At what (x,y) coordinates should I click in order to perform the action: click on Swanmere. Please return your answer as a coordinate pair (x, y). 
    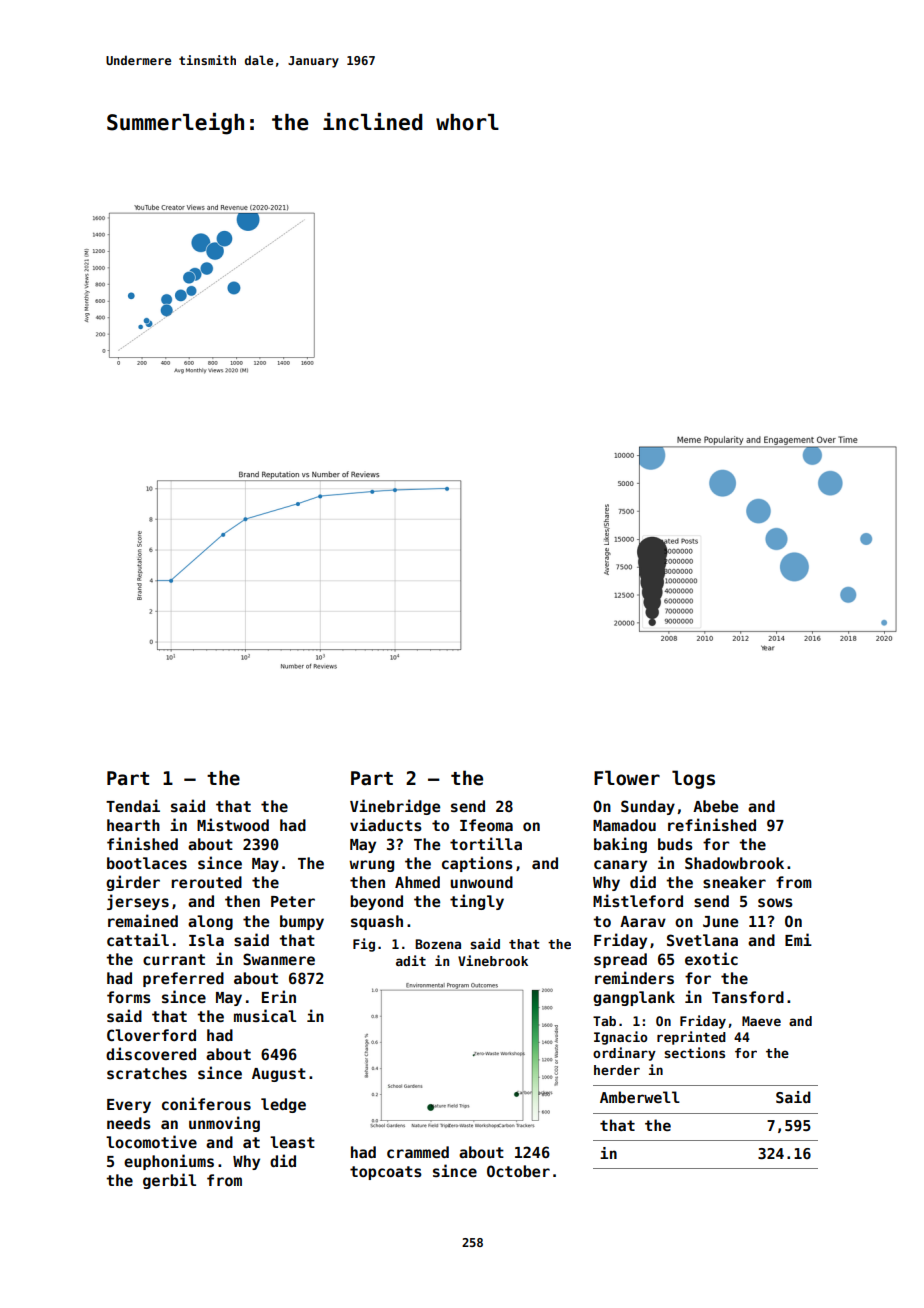
    Looking at the image, I should click on (279, 959).
